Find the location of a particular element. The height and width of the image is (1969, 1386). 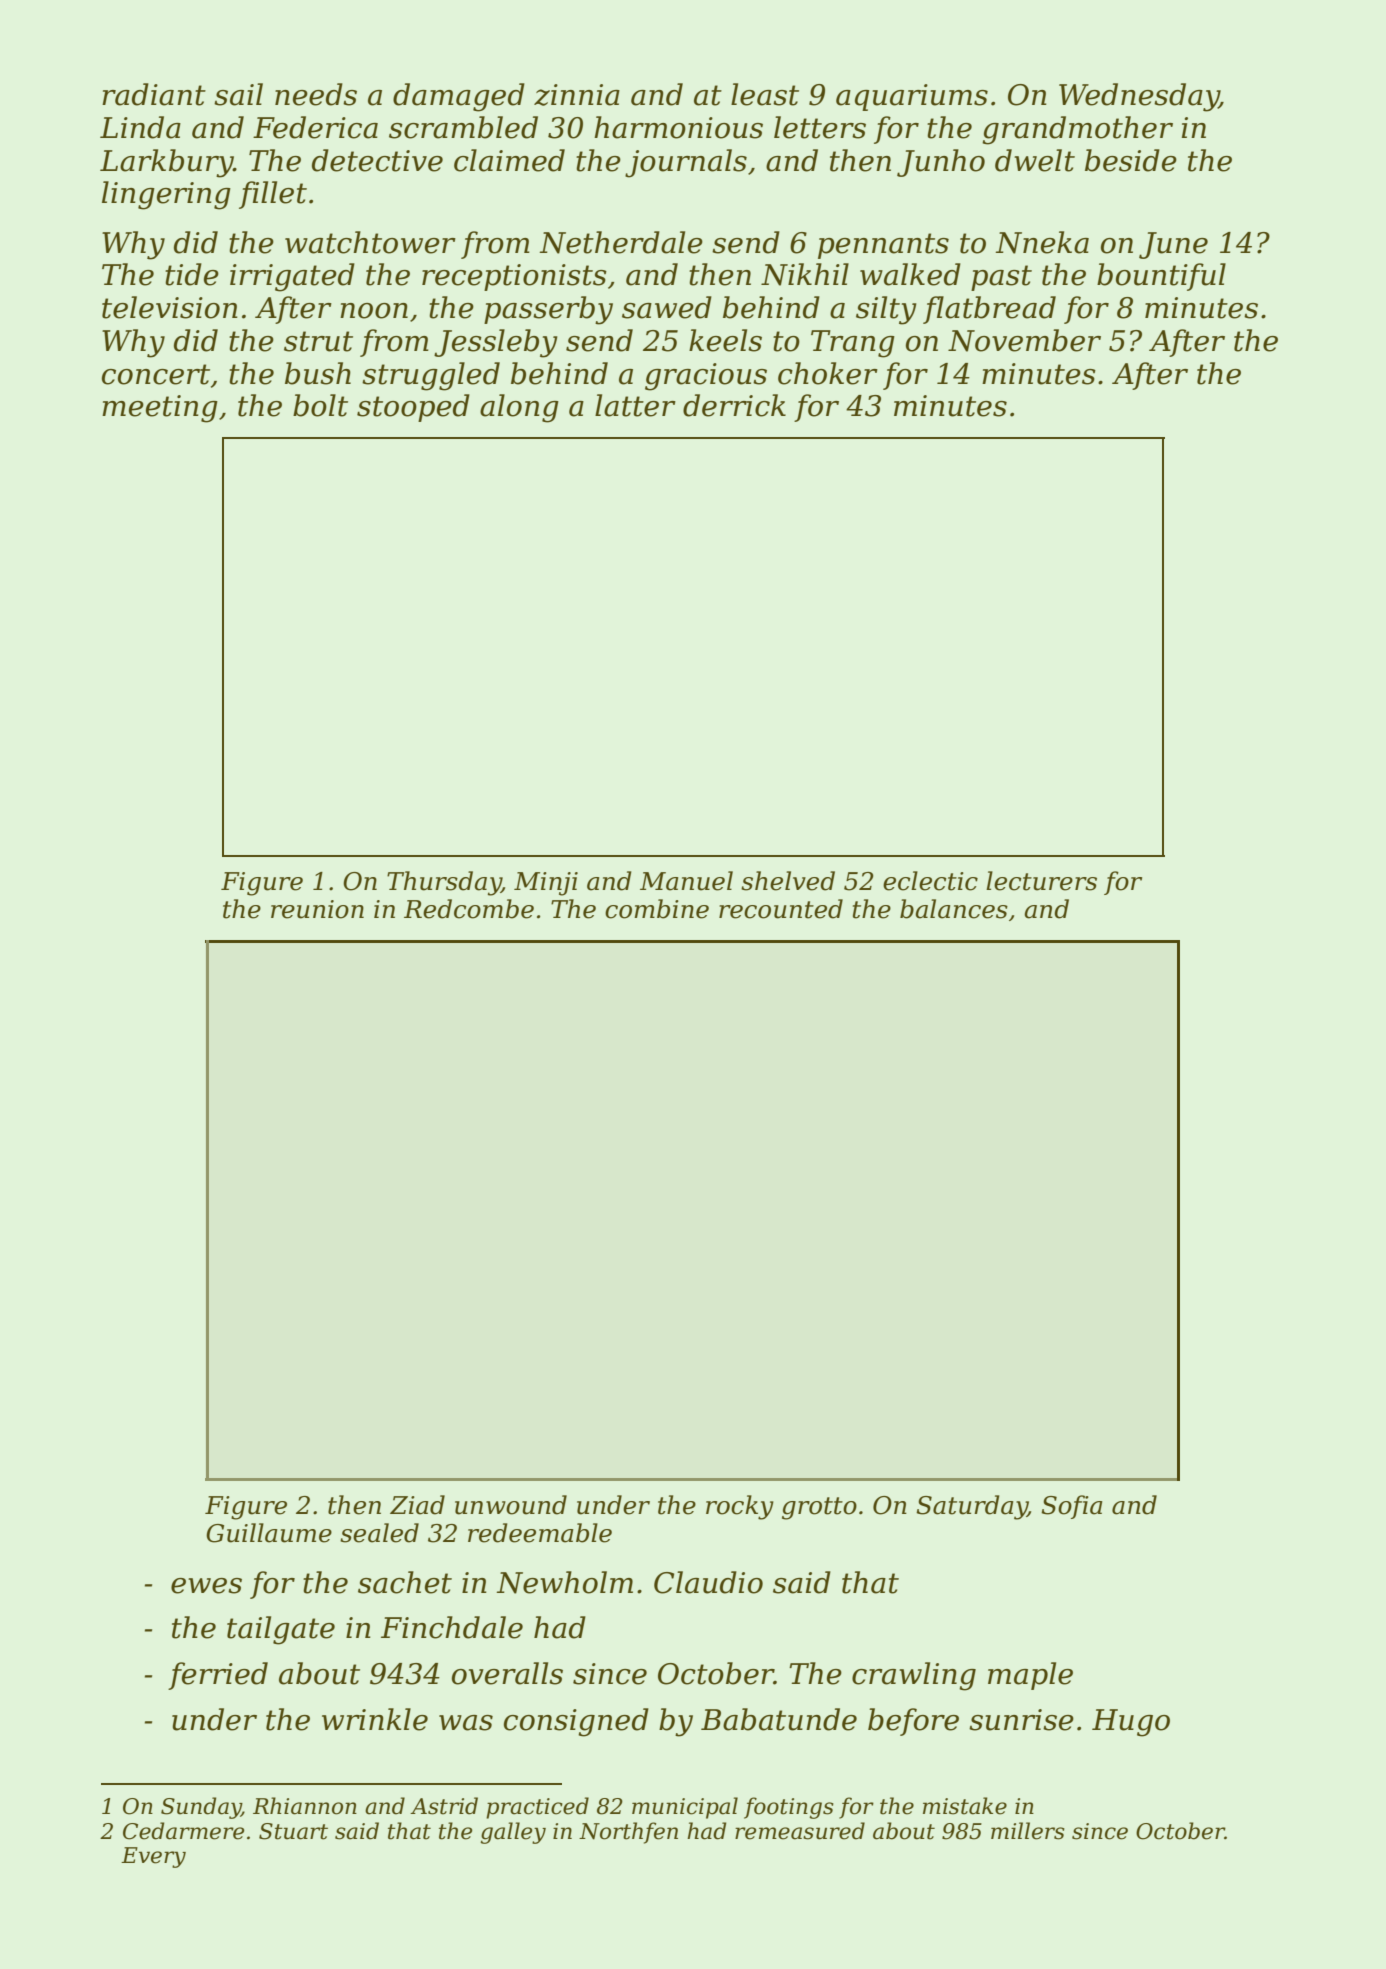

Northfen is located at coordinates (628, 1833).
